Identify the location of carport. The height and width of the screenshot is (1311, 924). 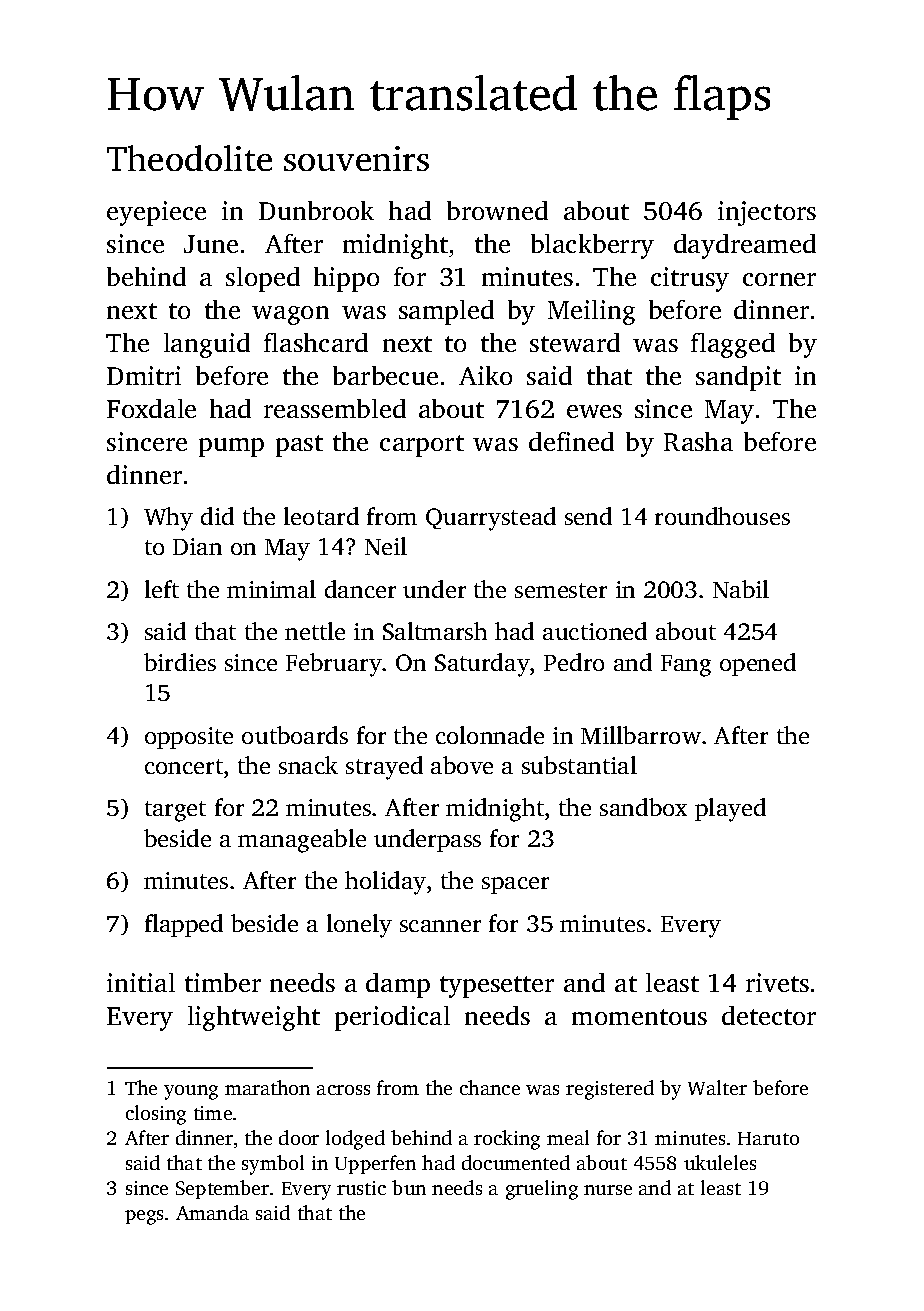
(422, 446).
